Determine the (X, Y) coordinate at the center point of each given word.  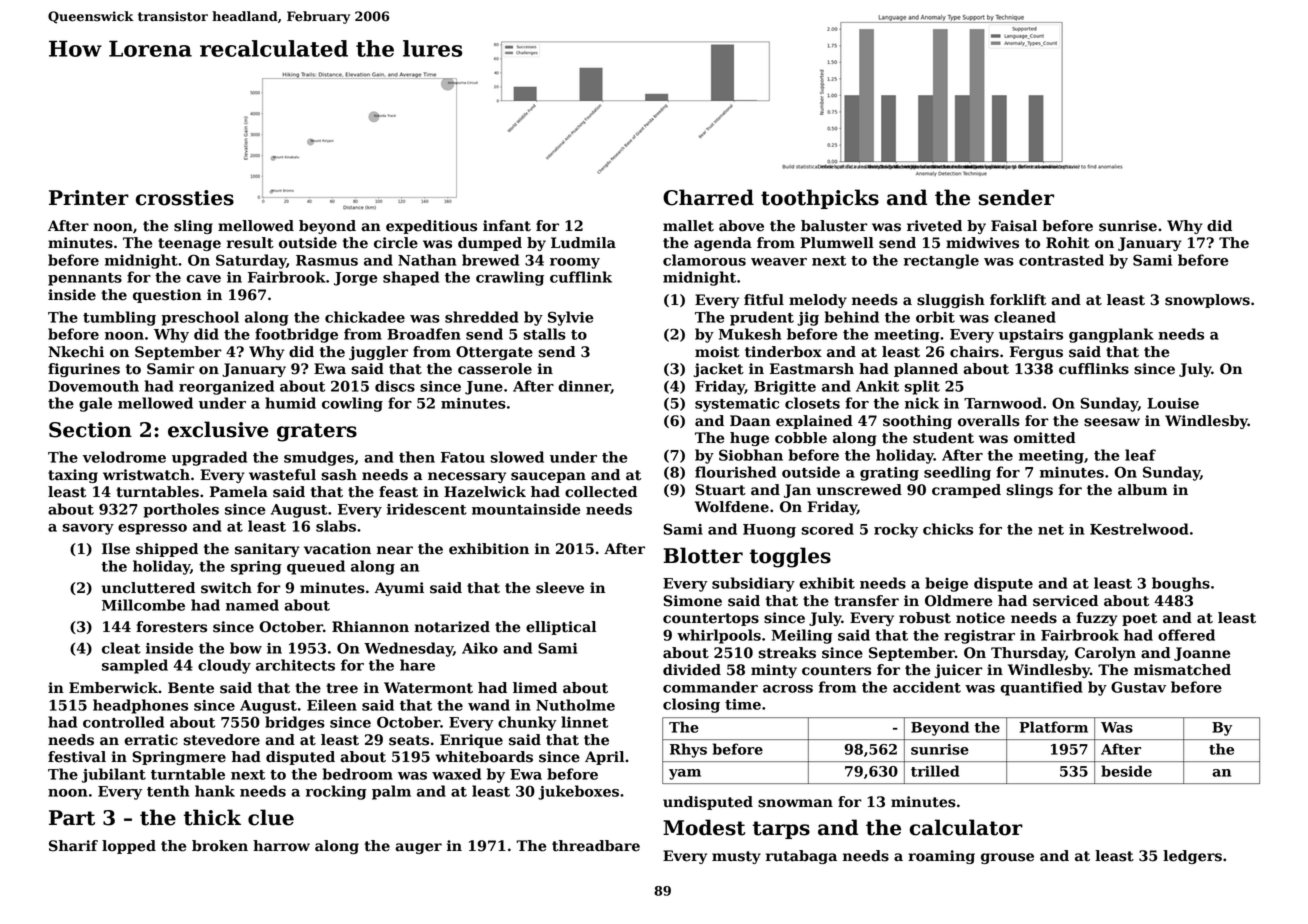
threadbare (596, 846)
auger (418, 848)
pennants (85, 279)
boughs (1181, 584)
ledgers (1192, 857)
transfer (866, 601)
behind (852, 317)
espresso (152, 529)
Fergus (1036, 353)
